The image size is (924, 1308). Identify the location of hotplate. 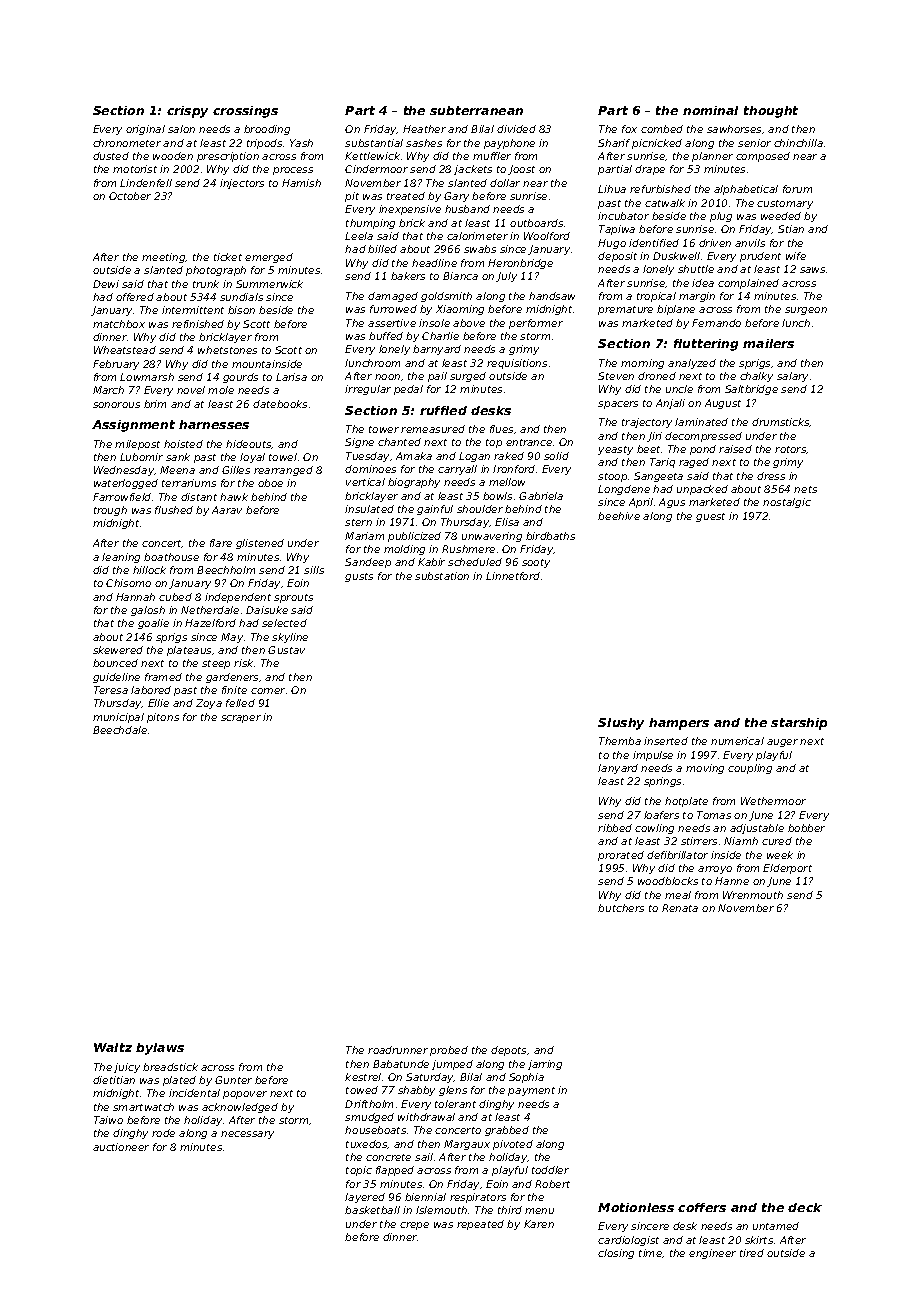
(686, 802).
